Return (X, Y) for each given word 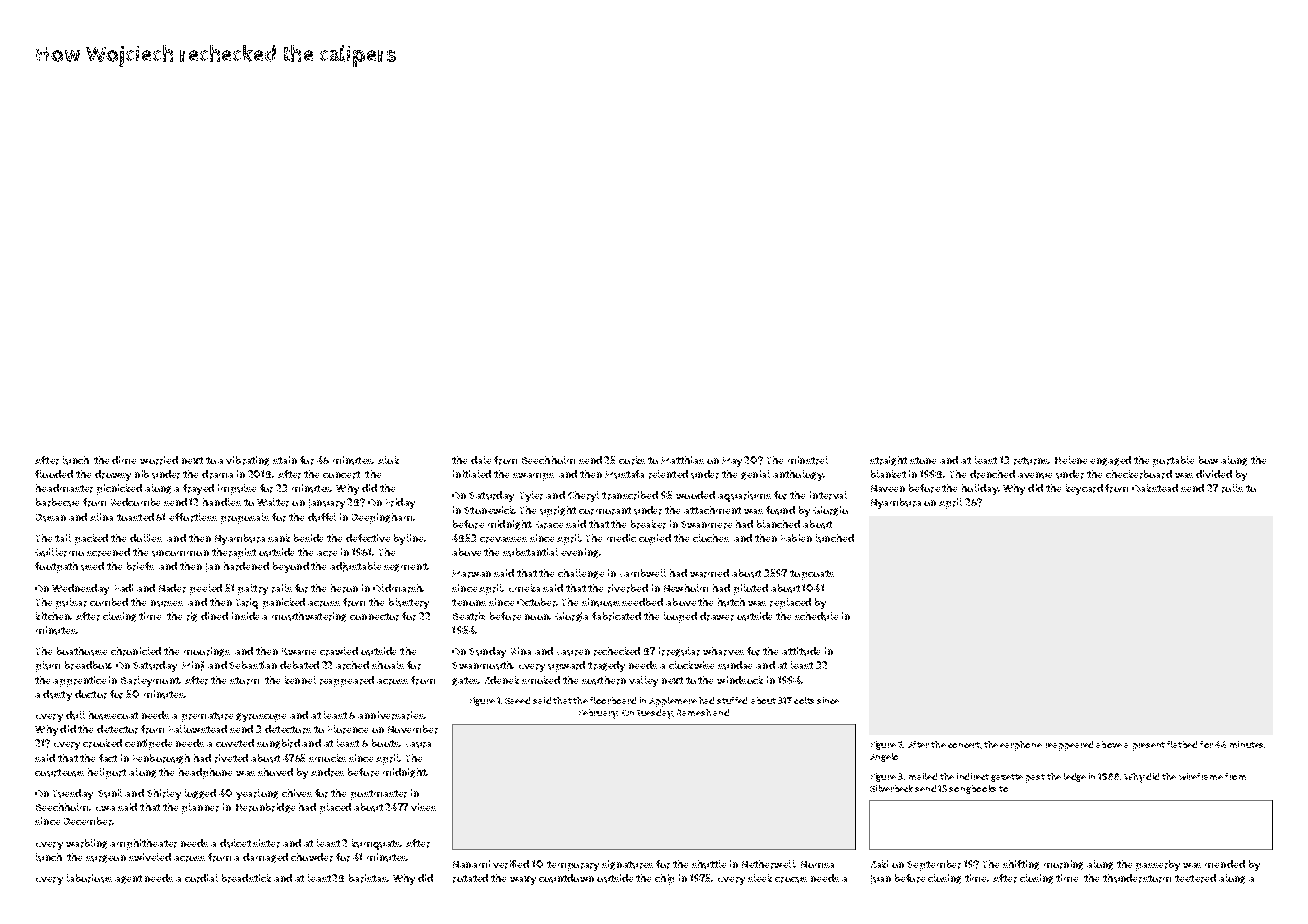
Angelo (884, 757)
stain (285, 460)
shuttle (709, 864)
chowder (312, 857)
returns (1031, 461)
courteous (59, 773)
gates (465, 681)
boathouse (82, 651)
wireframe (1201, 776)
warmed (709, 573)
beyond (291, 567)
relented (668, 474)
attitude (801, 651)
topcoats (812, 575)
